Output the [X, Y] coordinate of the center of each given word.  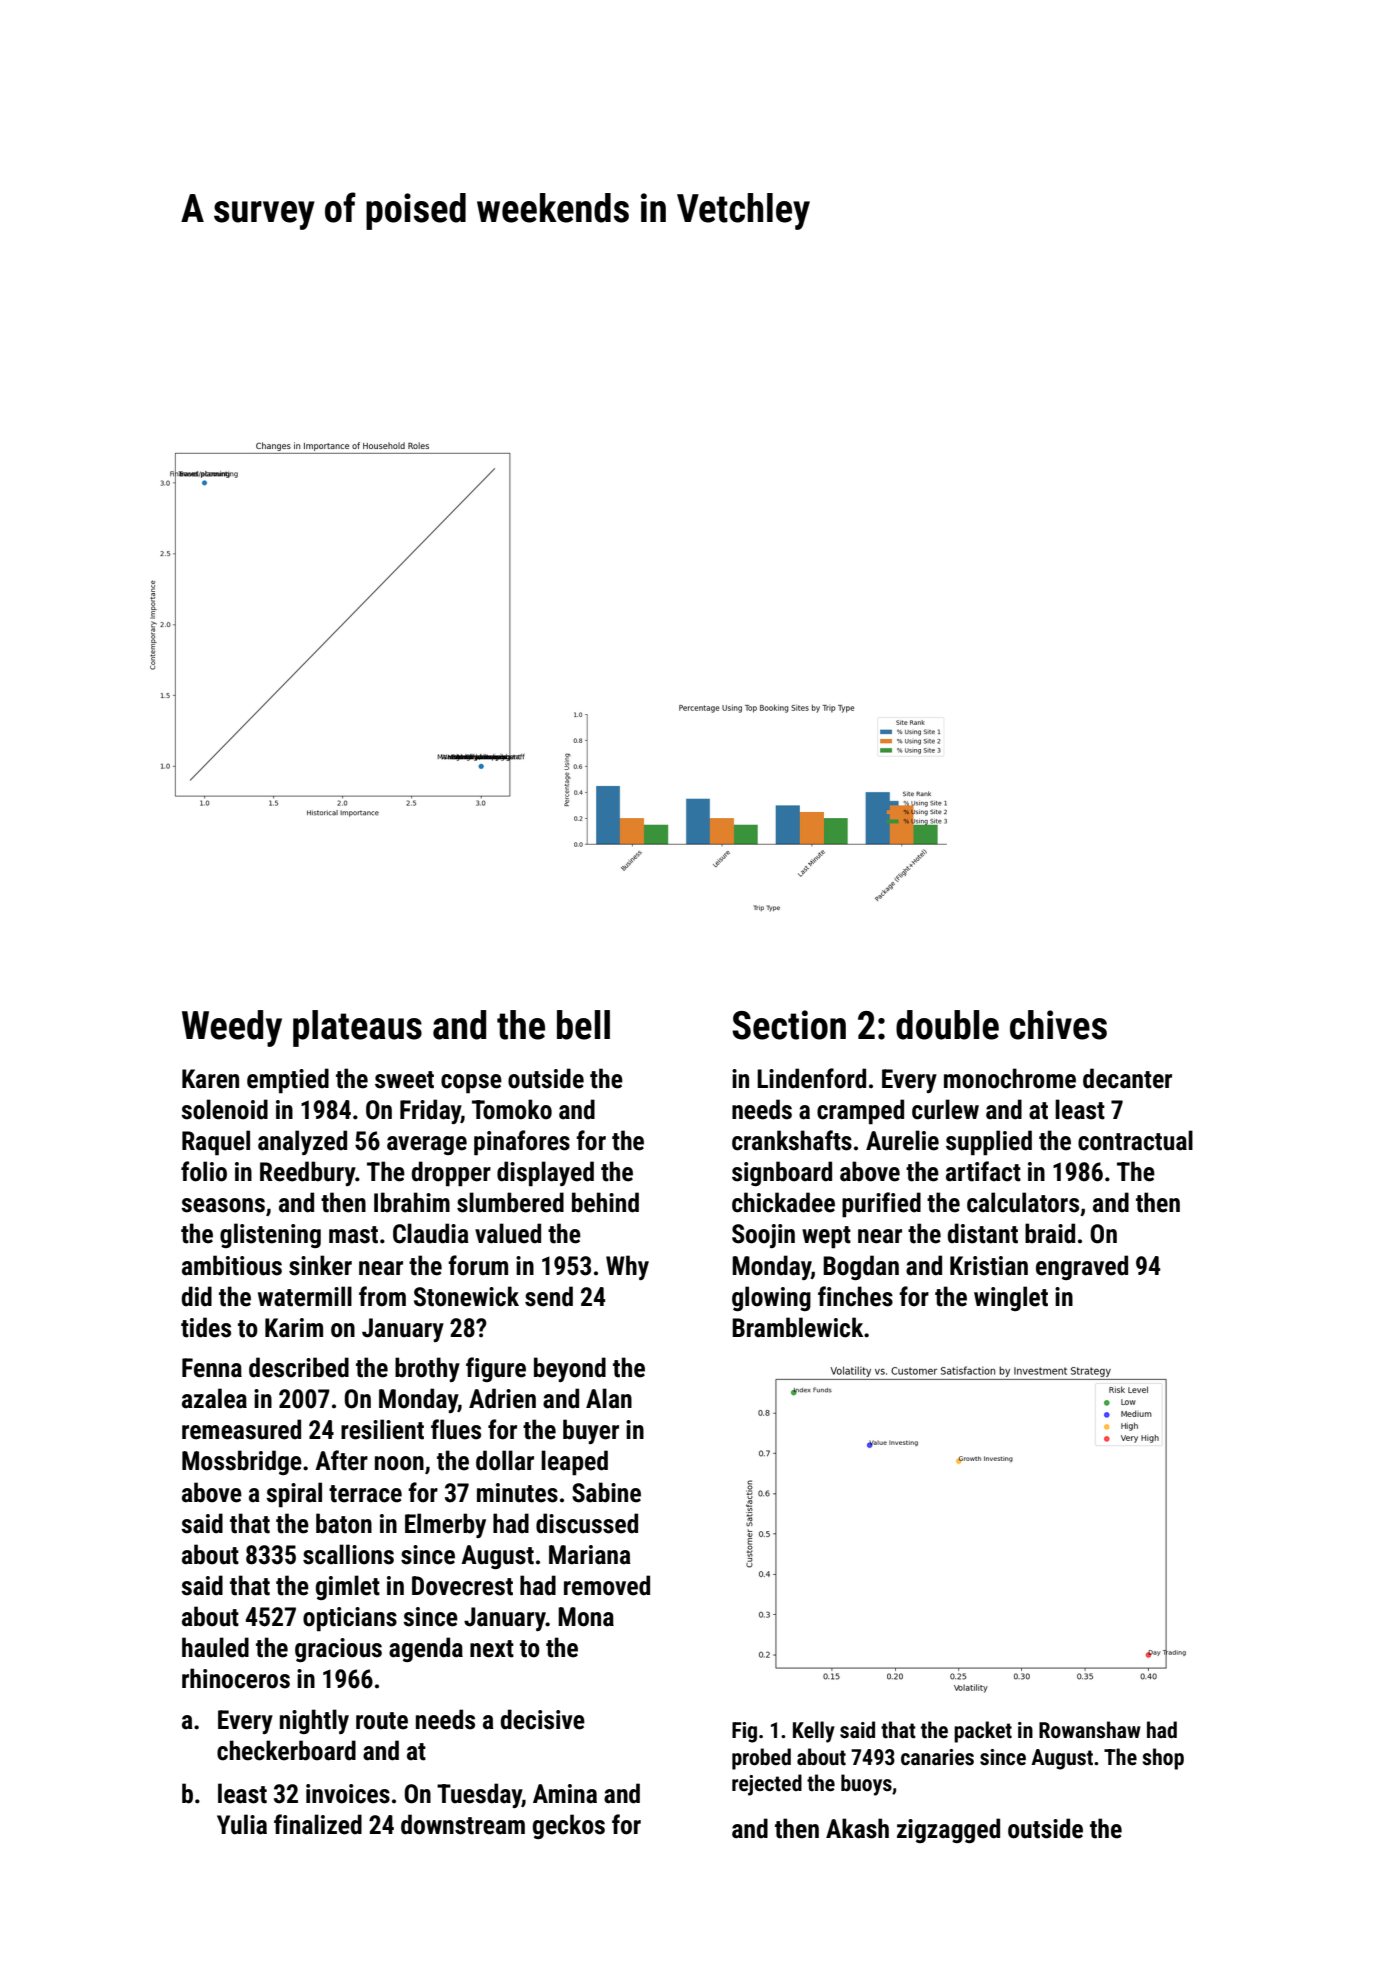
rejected [767, 1785]
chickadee [783, 1202]
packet [983, 1732]
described [299, 1367]
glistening [270, 1235]
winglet [1011, 1298]
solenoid [224, 1109]
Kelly [814, 1732]
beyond [570, 1369]
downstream [463, 1824]
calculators [1023, 1202]
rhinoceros [236, 1678]
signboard [782, 1173]
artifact [983, 1171]
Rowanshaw [1090, 1729]
